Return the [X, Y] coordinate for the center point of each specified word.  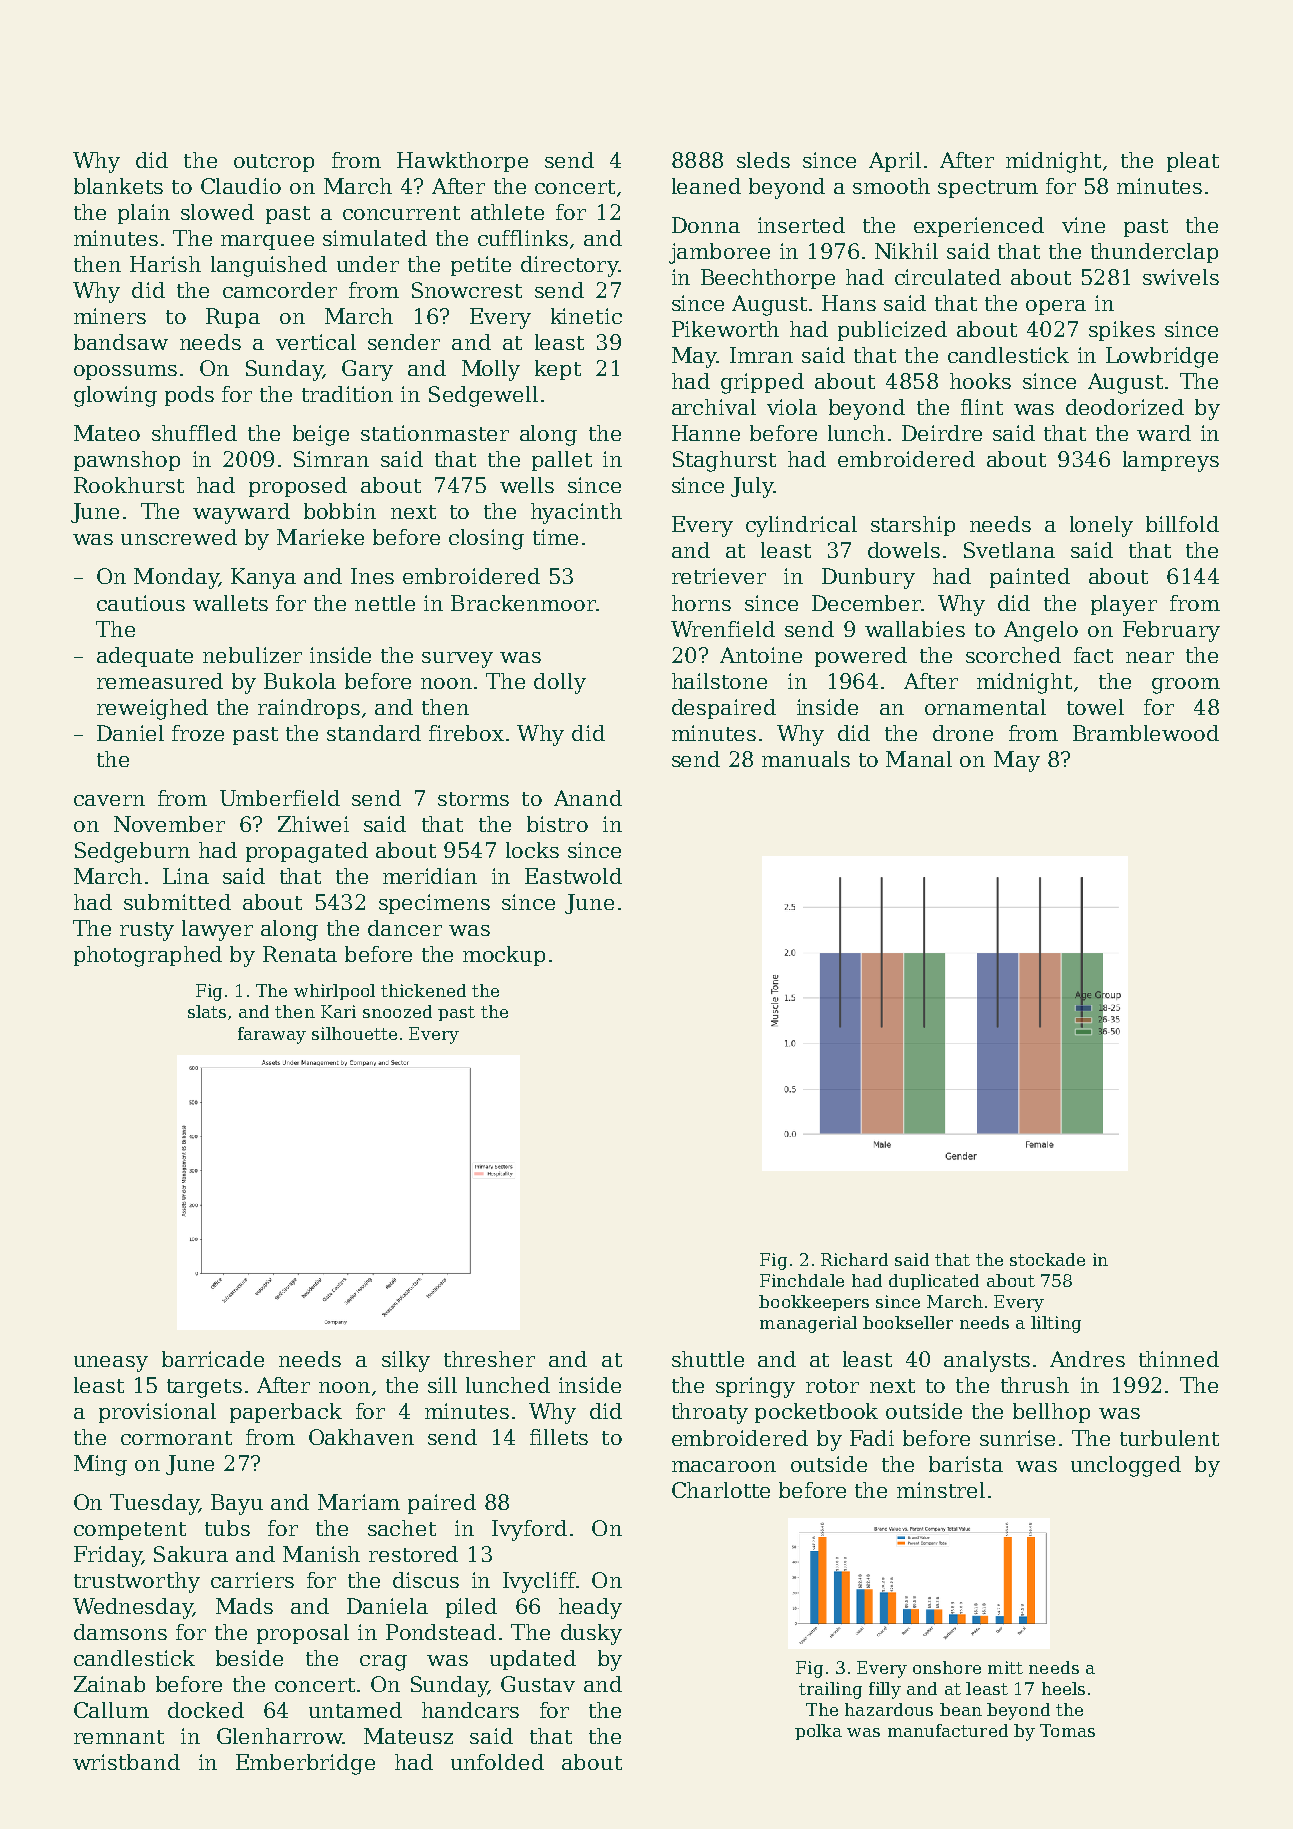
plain [144, 214]
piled [471, 1608]
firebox [466, 733]
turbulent [1169, 1438]
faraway [272, 1035]
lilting [1056, 1324]
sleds [763, 160]
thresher [489, 1359]
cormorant [176, 1438]
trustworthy [137, 1582]
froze [198, 733]
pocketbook [816, 1413]
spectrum [988, 189]
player [1124, 605]
